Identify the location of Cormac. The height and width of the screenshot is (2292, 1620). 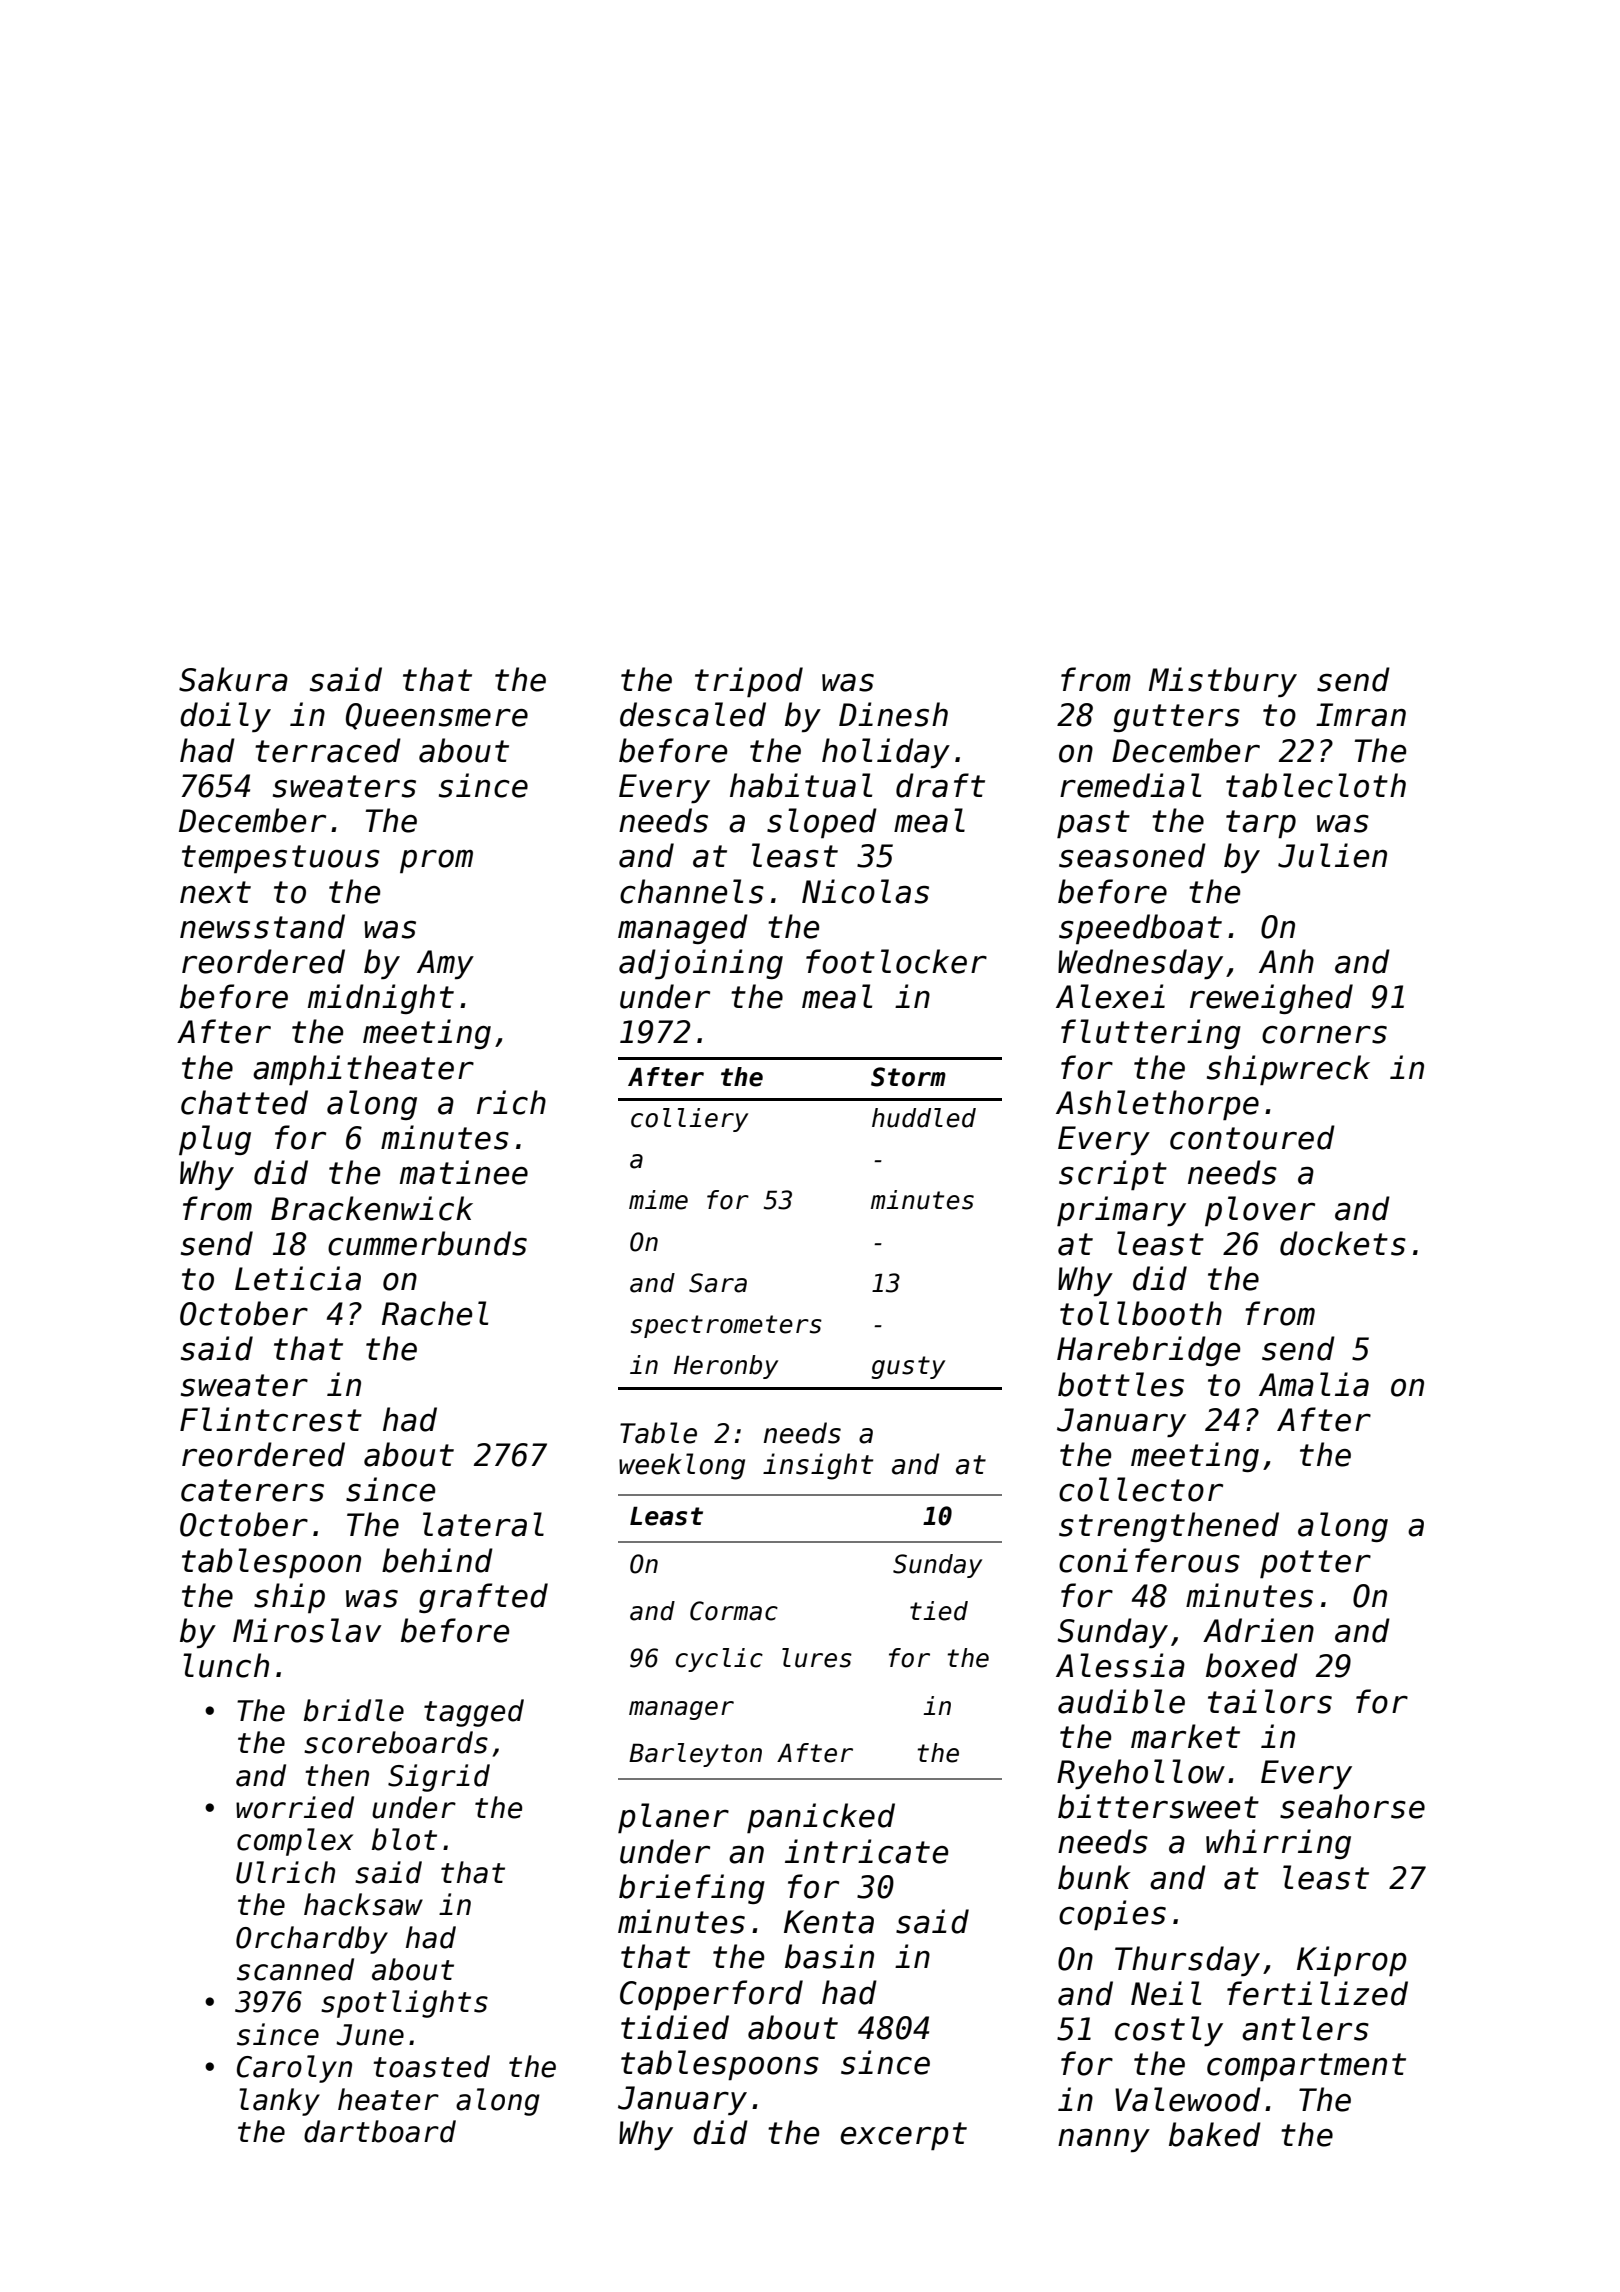
(734, 1611).
